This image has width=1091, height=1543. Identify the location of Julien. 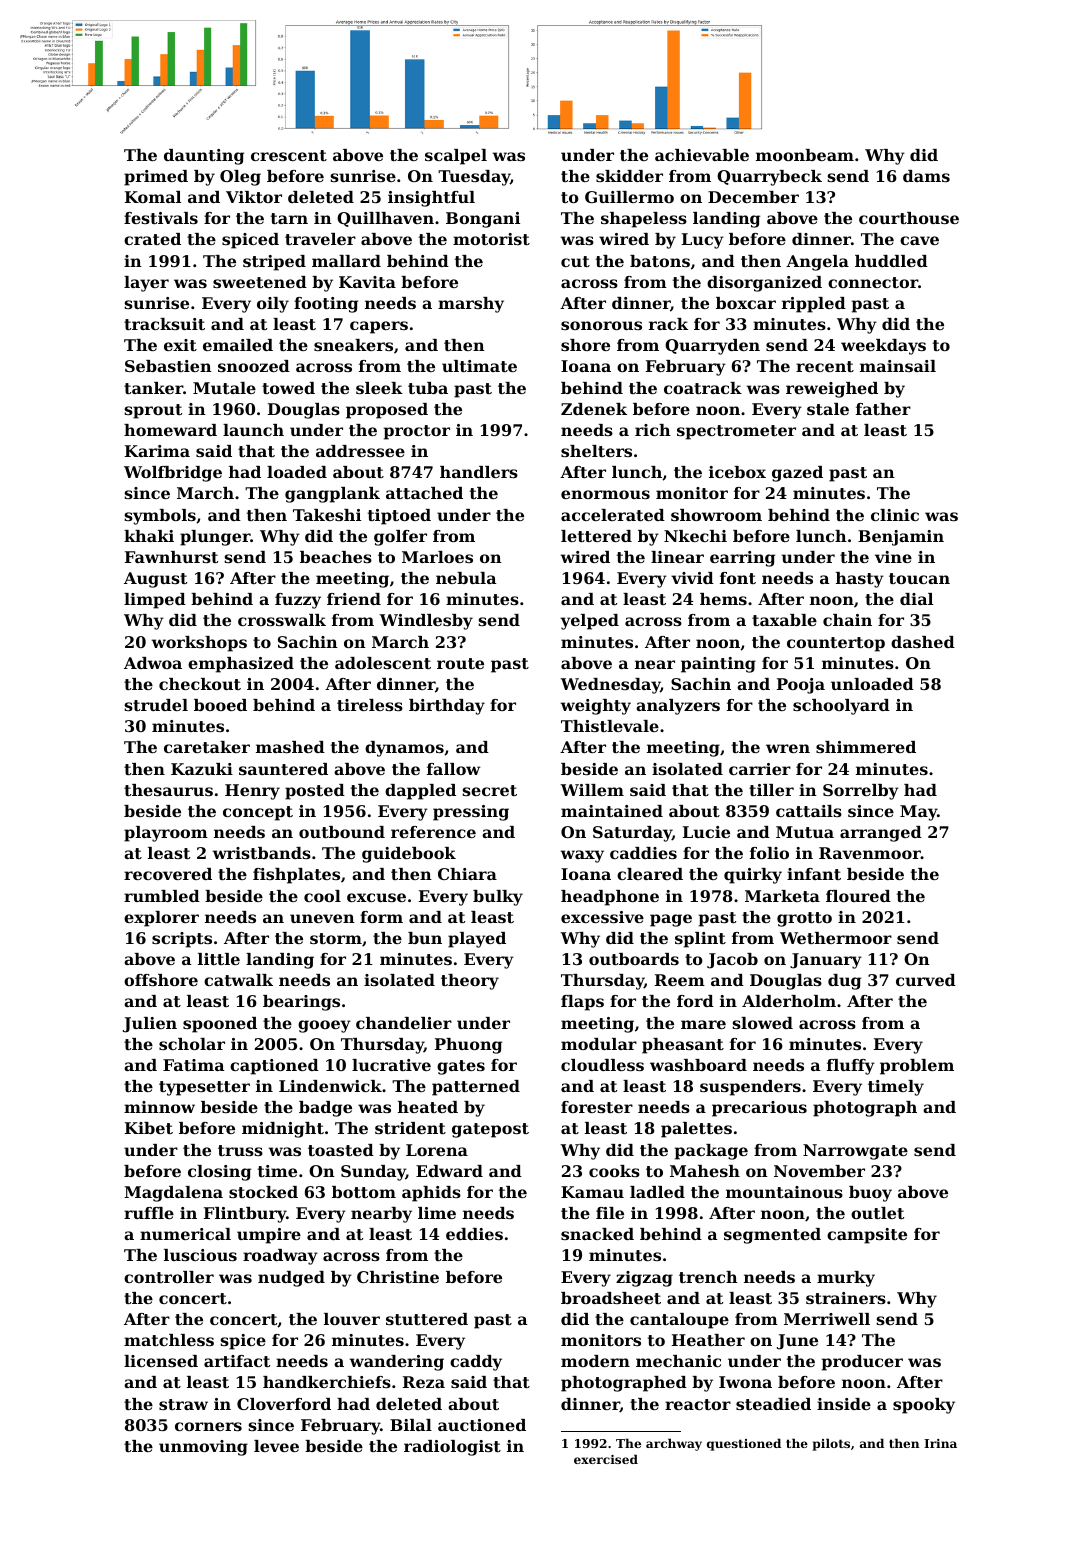
(150, 1025).
